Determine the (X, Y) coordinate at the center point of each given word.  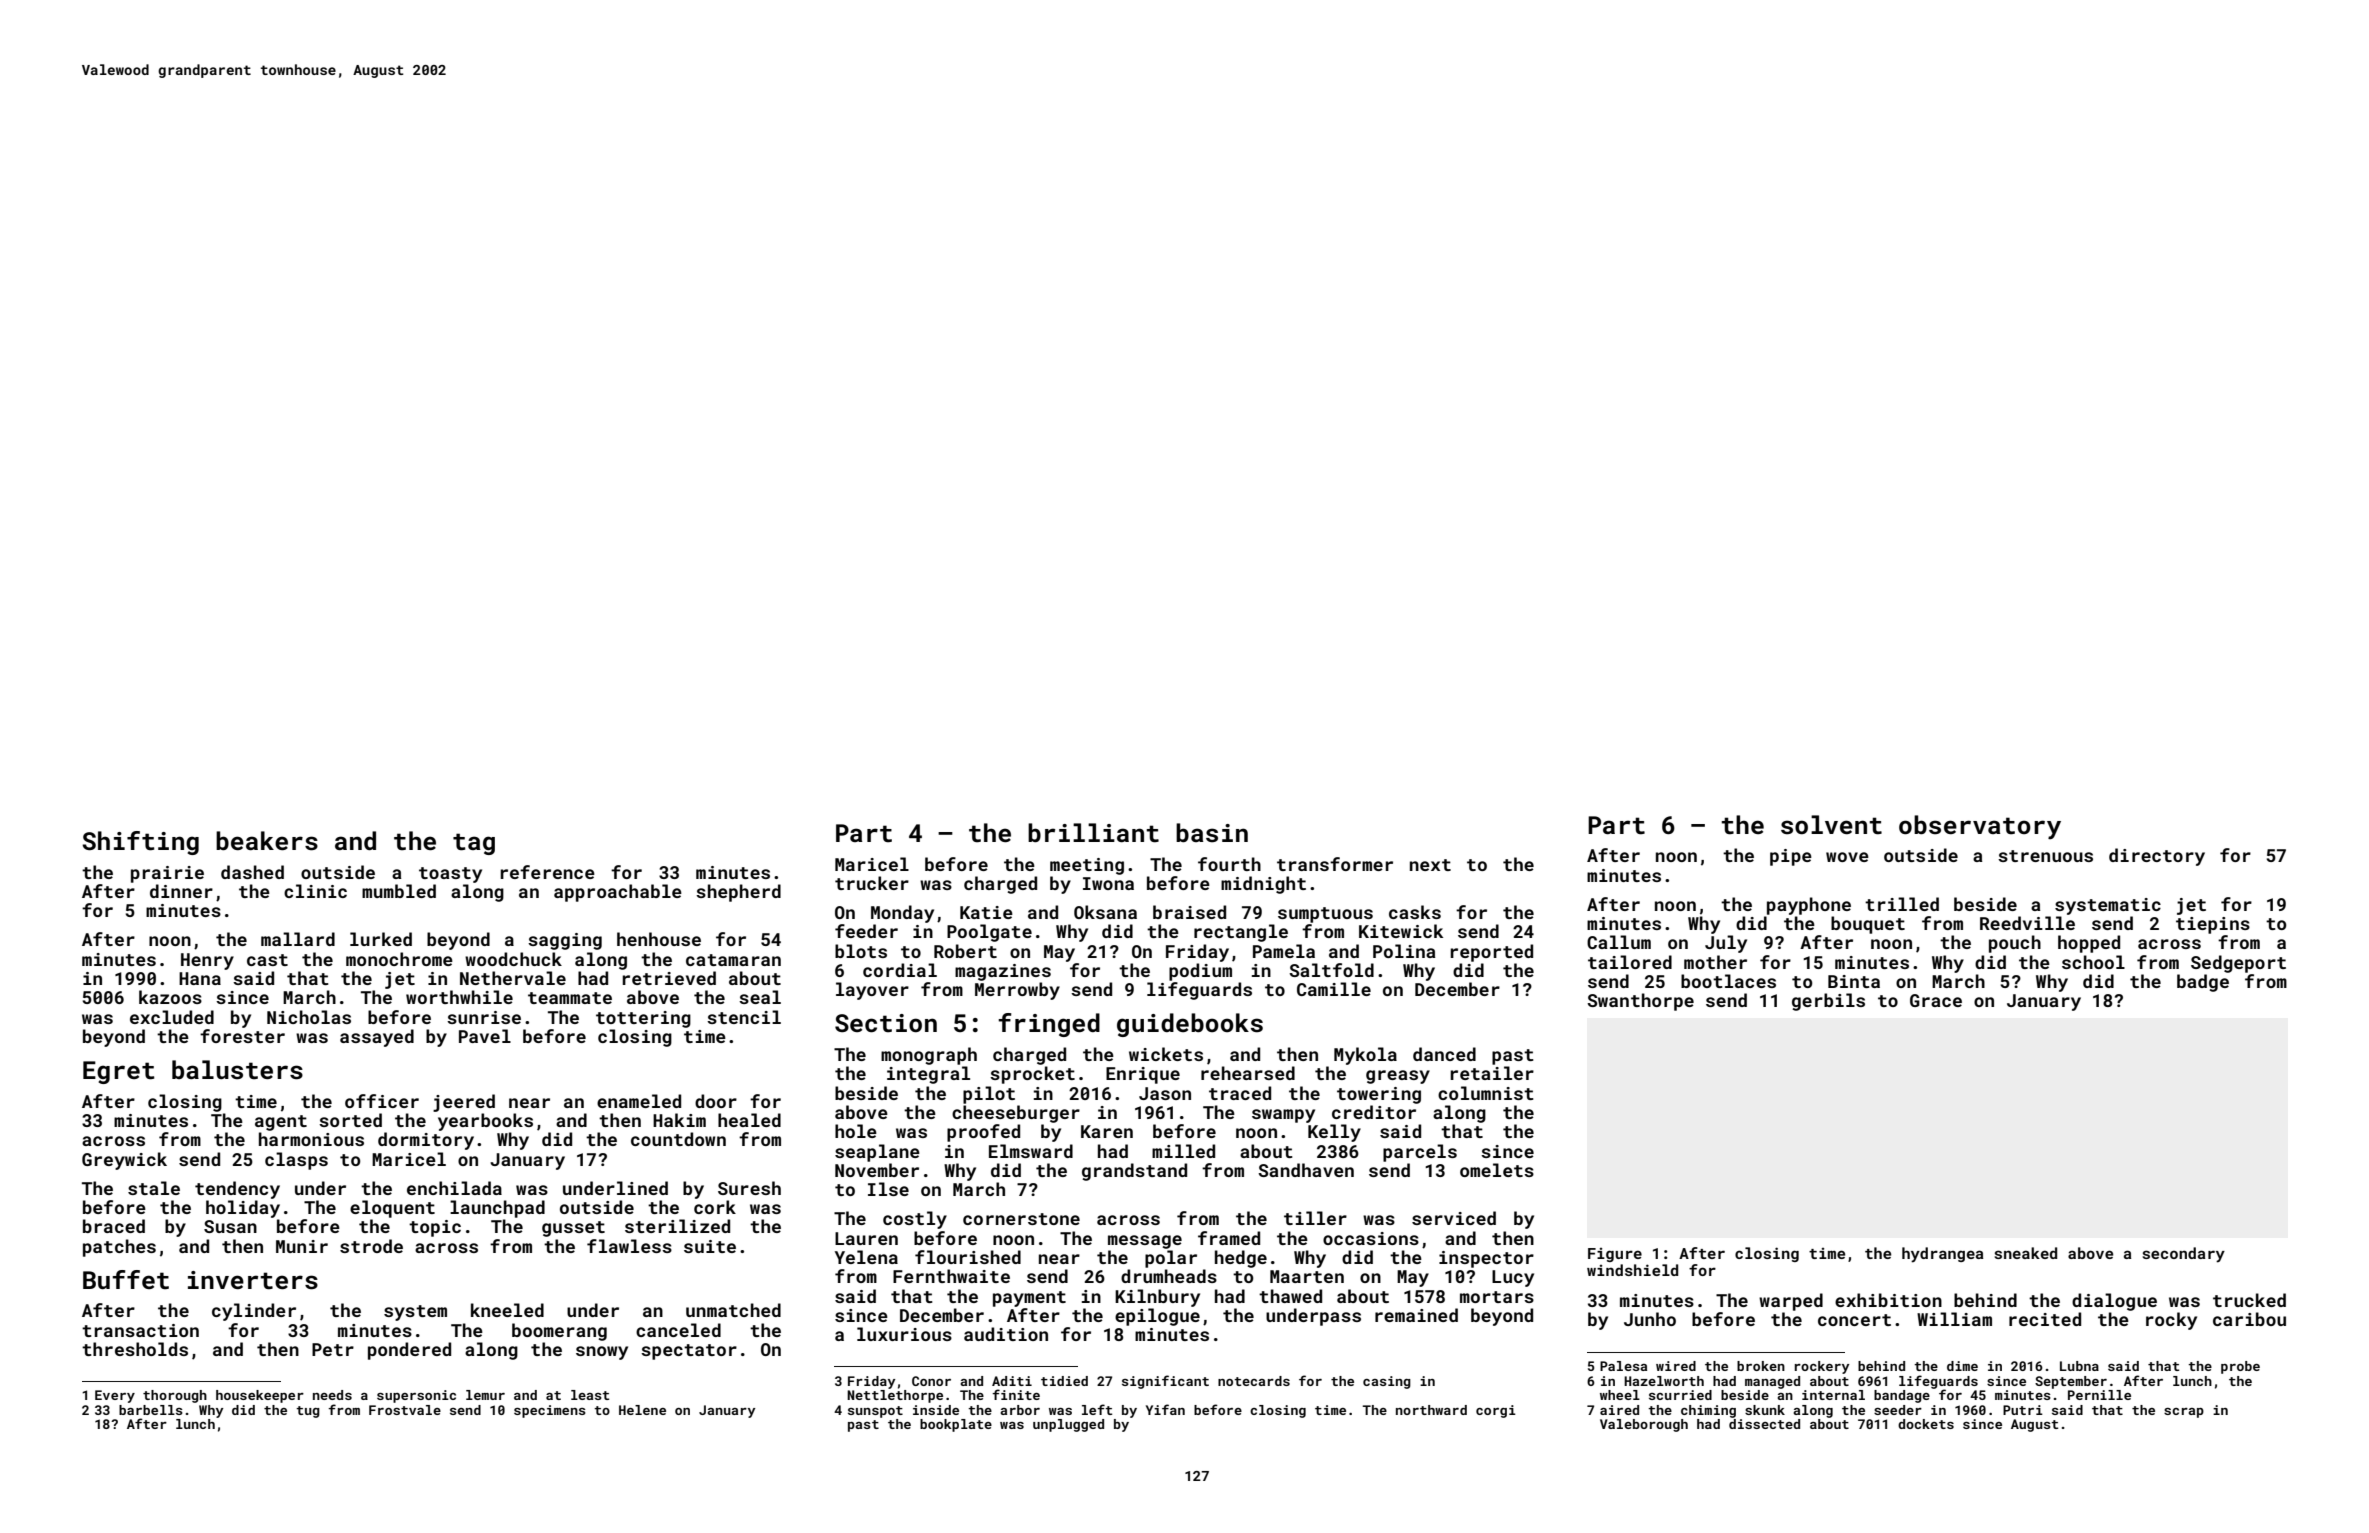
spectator (689, 1352)
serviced (1454, 1218)
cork (715, 1207)
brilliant (1093, 833)
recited (2045, 1319)
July (1726, 944)
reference (547, 872)
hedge (1241, 1259)
